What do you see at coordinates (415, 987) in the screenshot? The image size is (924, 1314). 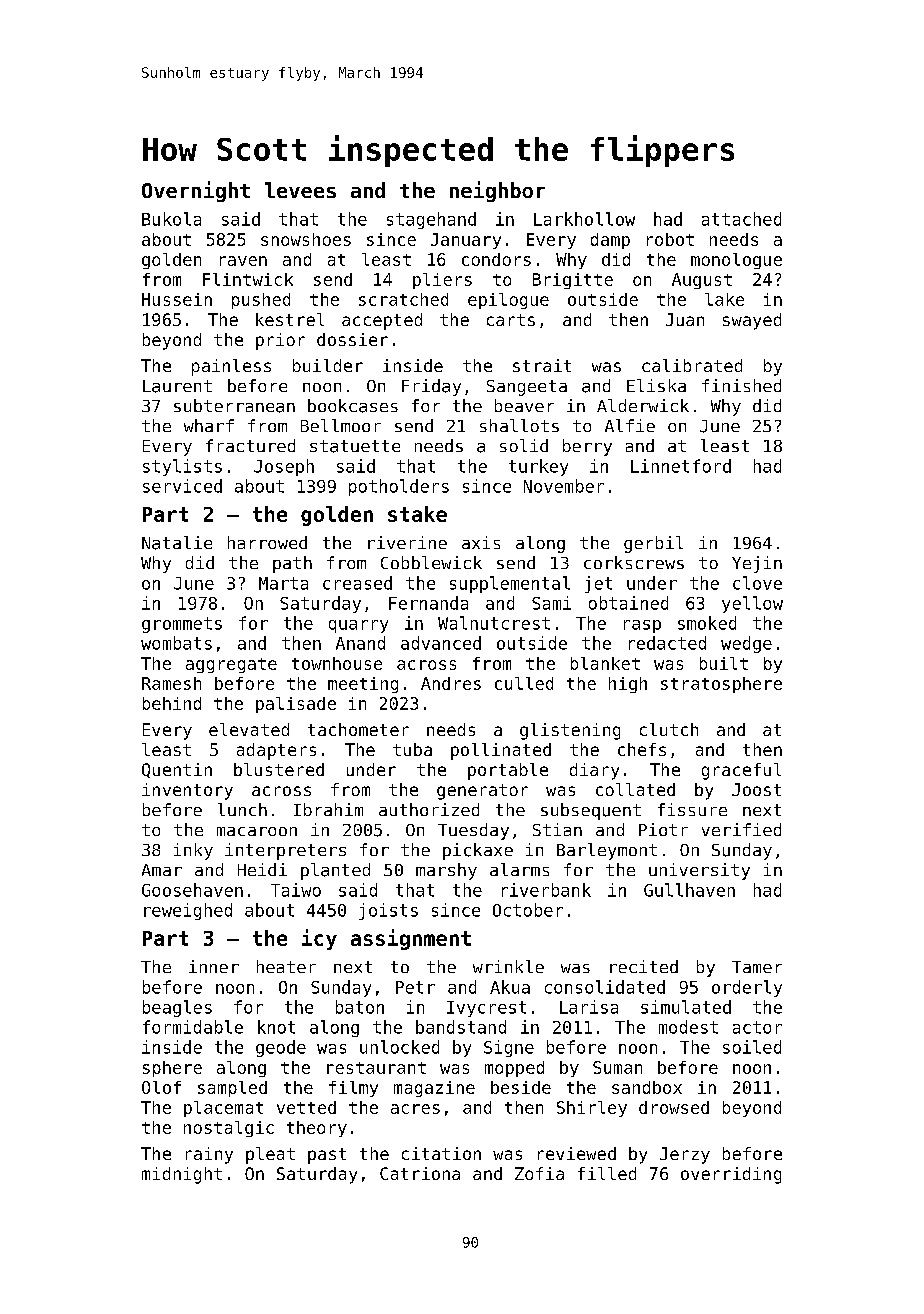 I see `Petr` at bounding box center [415, 987].
